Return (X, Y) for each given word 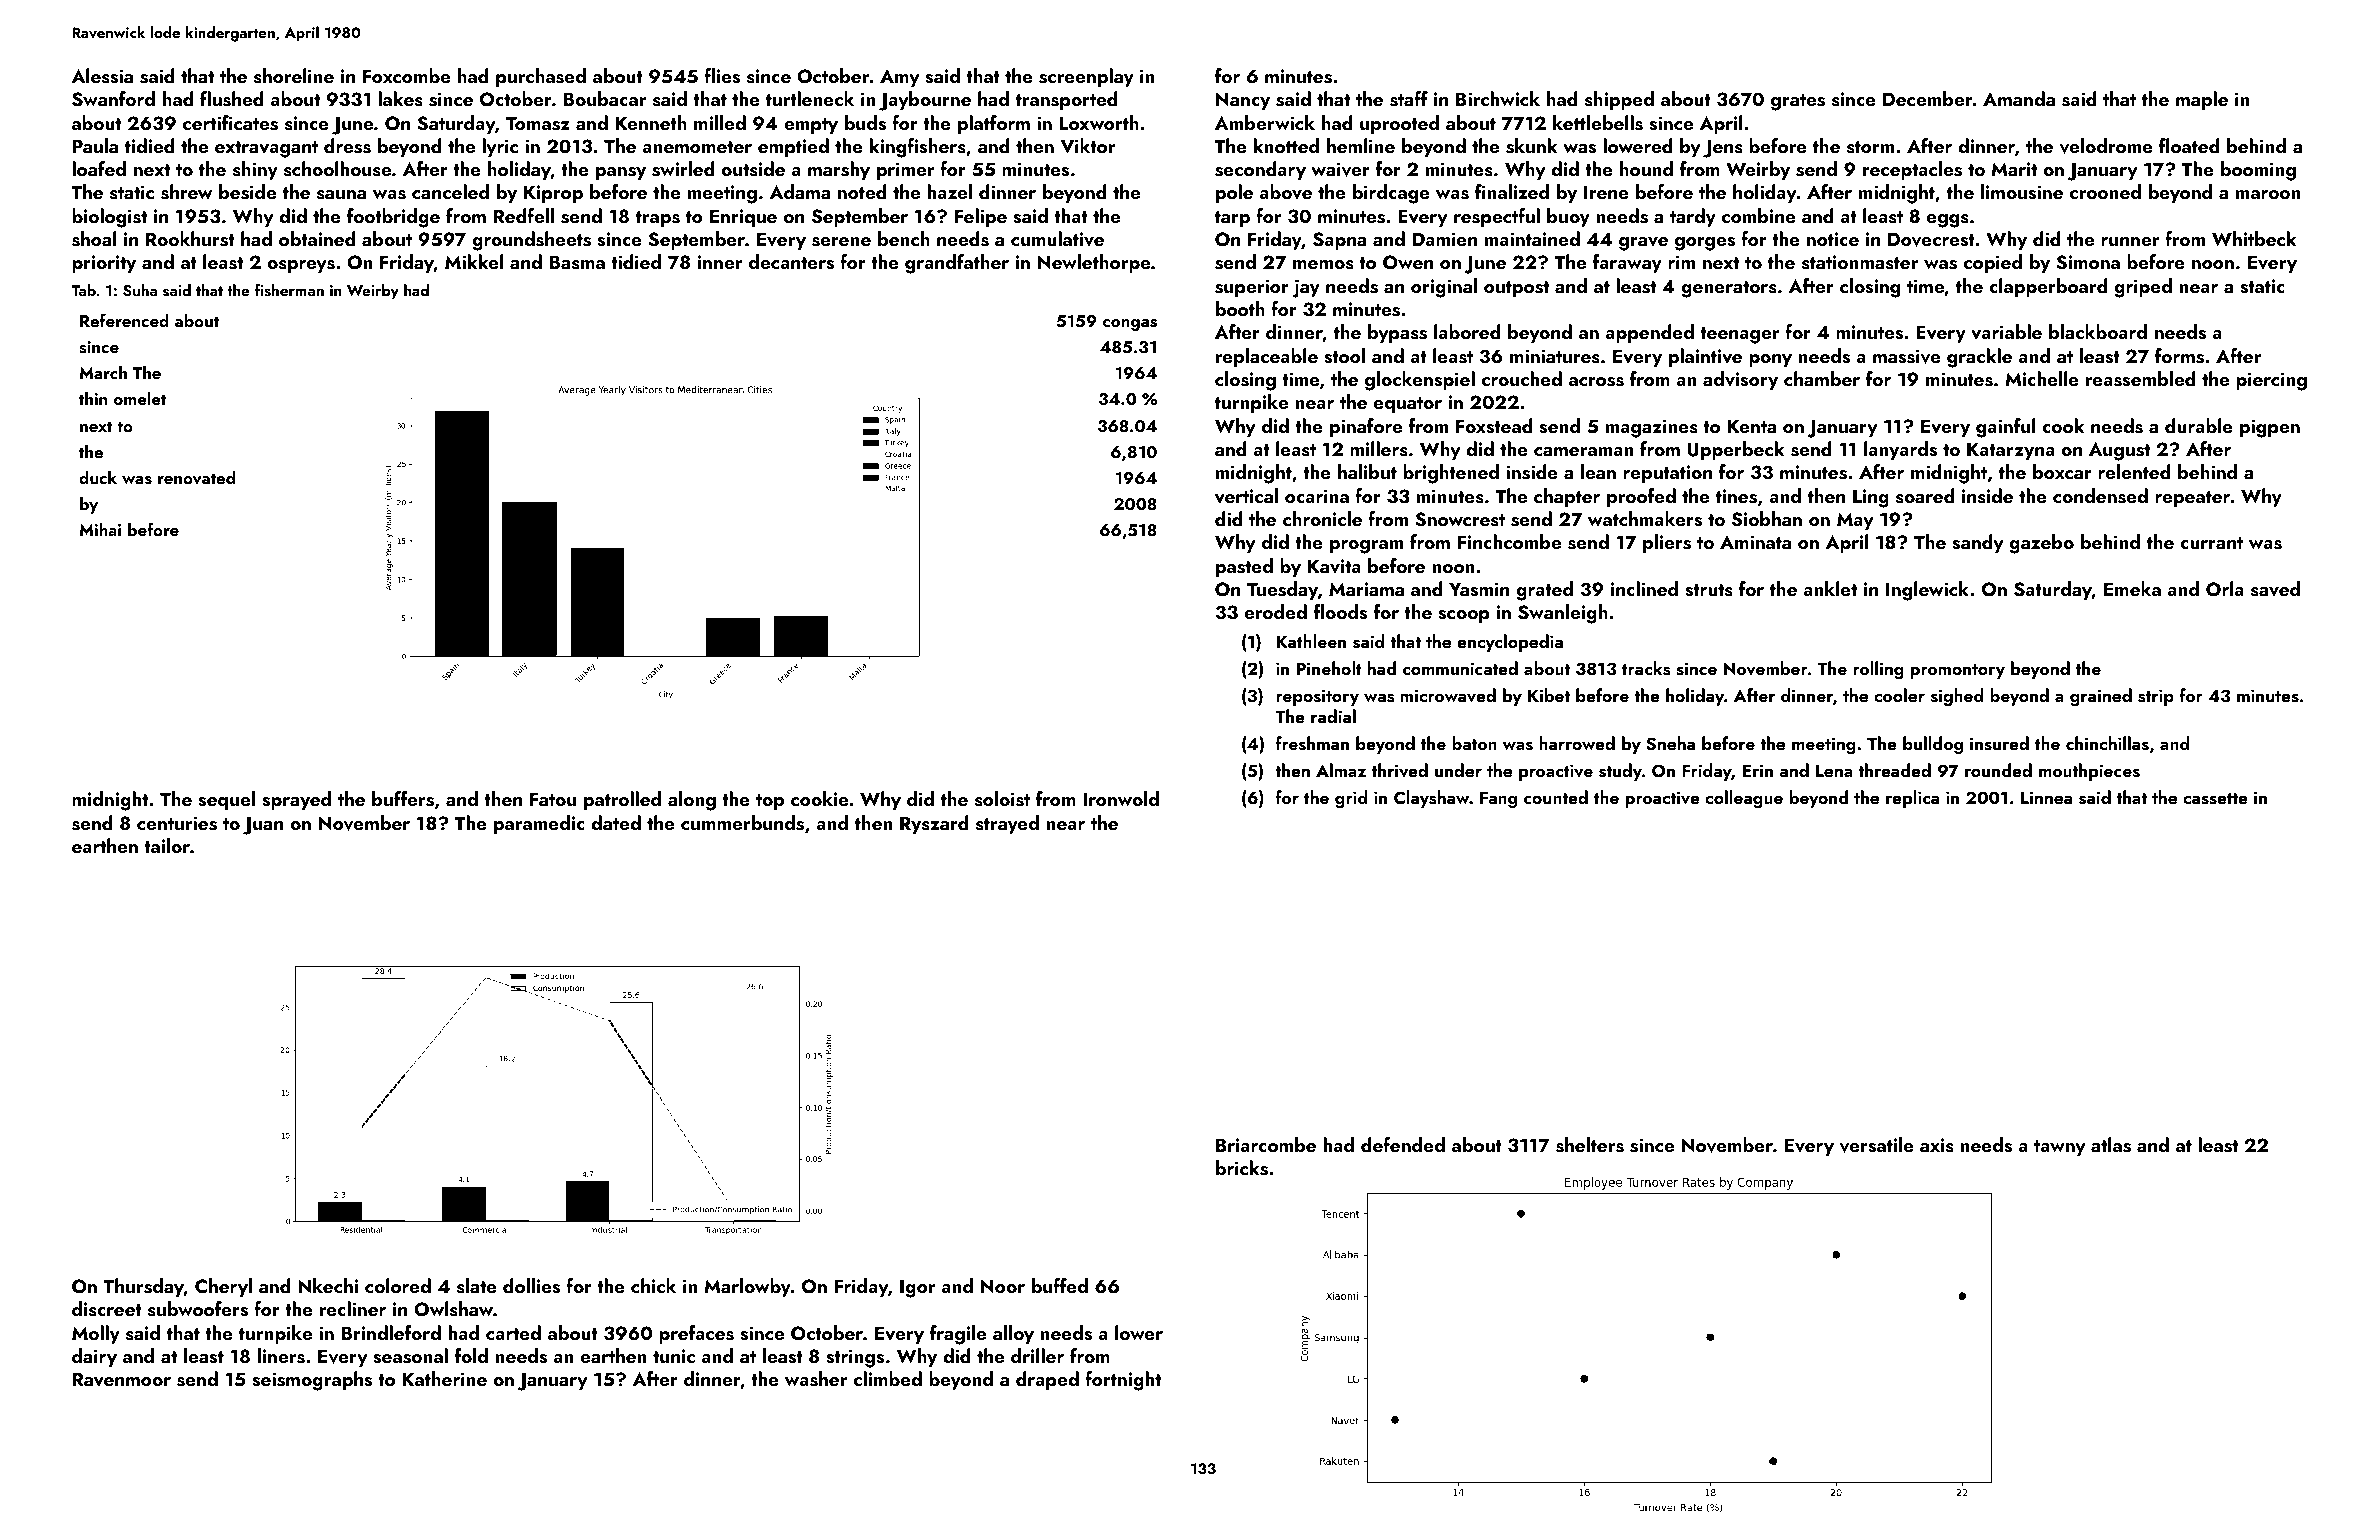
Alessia (102, 76)
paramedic (539, 824)
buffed (1060, 1285)
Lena (1834, 771)
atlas (2111, 1145)
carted (513, 1332)
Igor (917, 1288)
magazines (1652, 428)
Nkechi (328, 1286)
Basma (577, 262)
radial (1333, 716)
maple (2202, 100)
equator (1408, 405)
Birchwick (1498, 98)
